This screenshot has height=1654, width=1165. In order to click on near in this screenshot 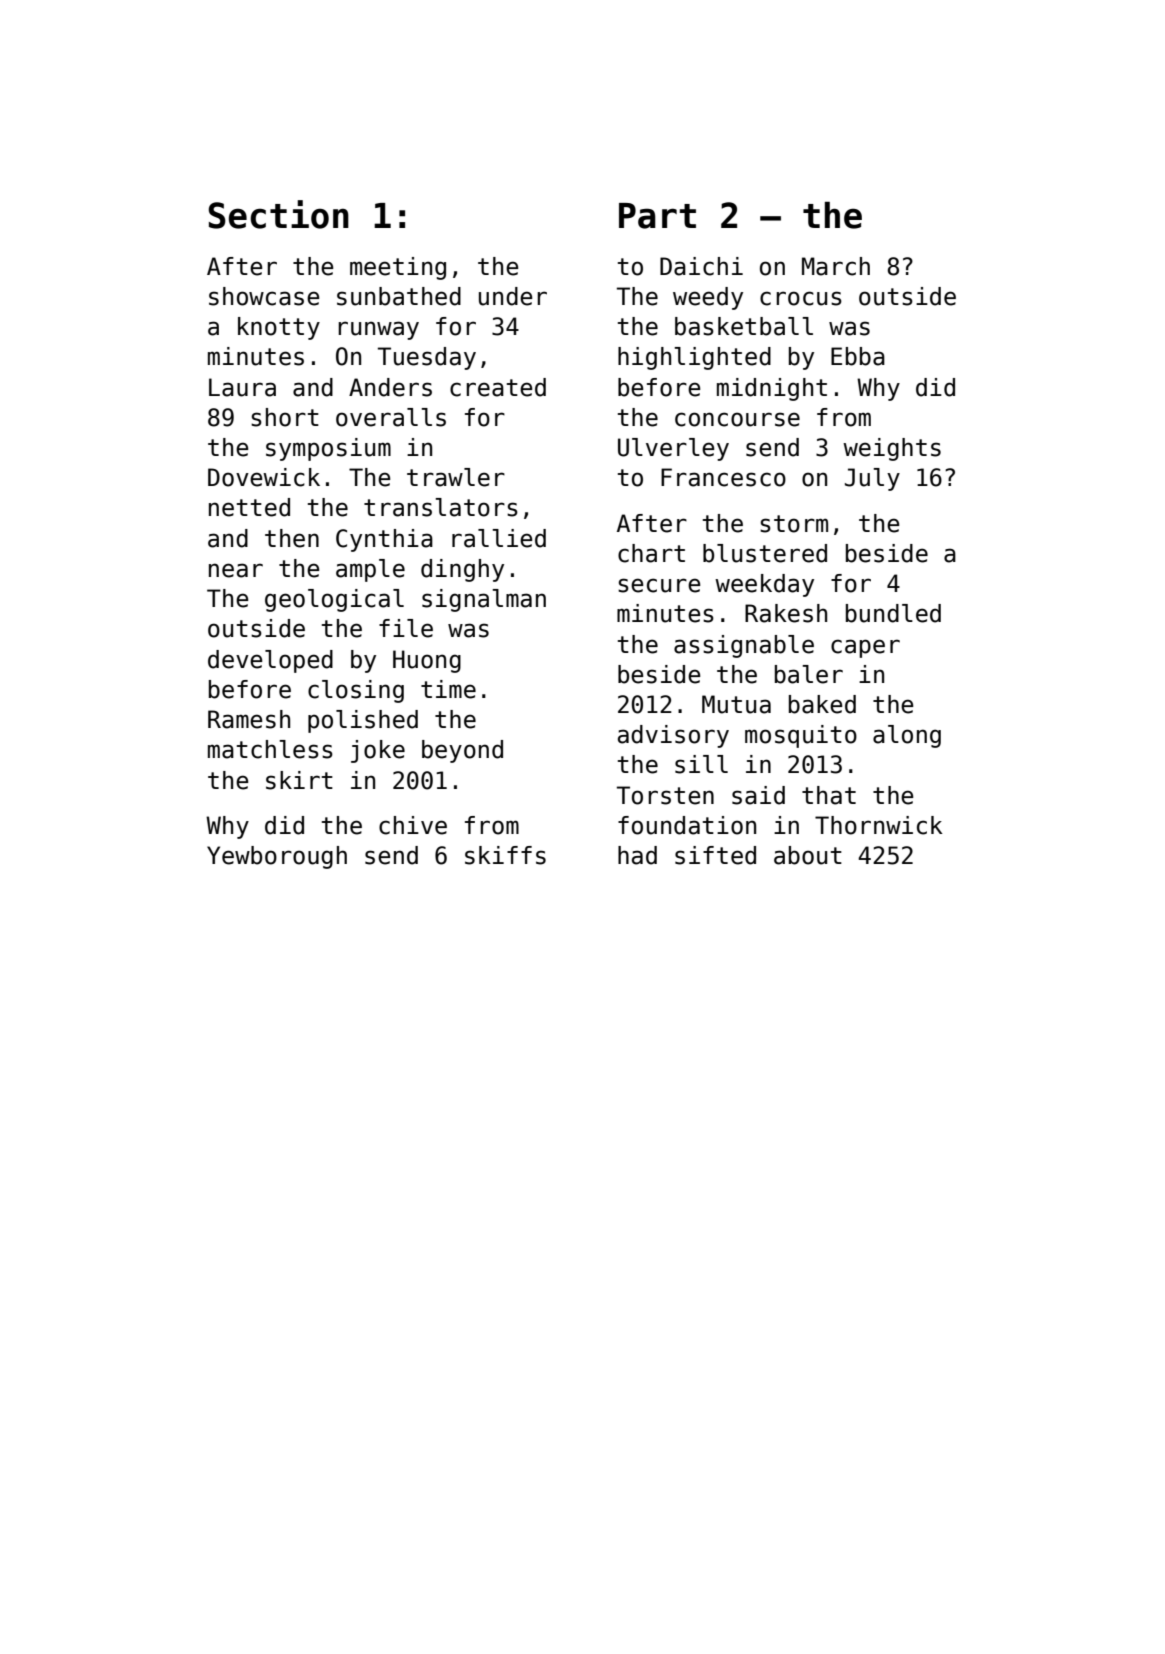, I will do `click(236, 570)`.
